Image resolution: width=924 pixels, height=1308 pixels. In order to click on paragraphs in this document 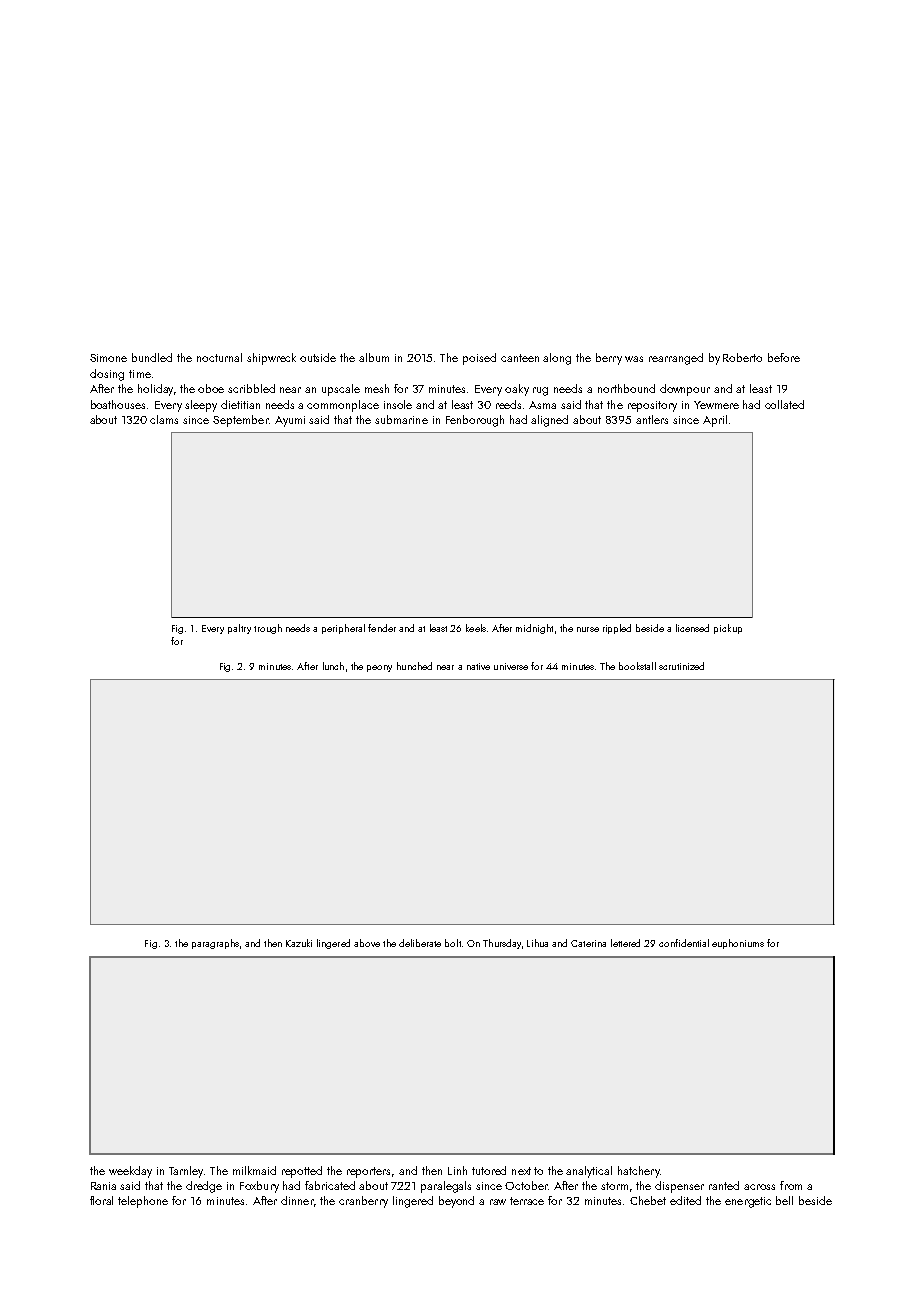, I will do `click(215, 944)`.
